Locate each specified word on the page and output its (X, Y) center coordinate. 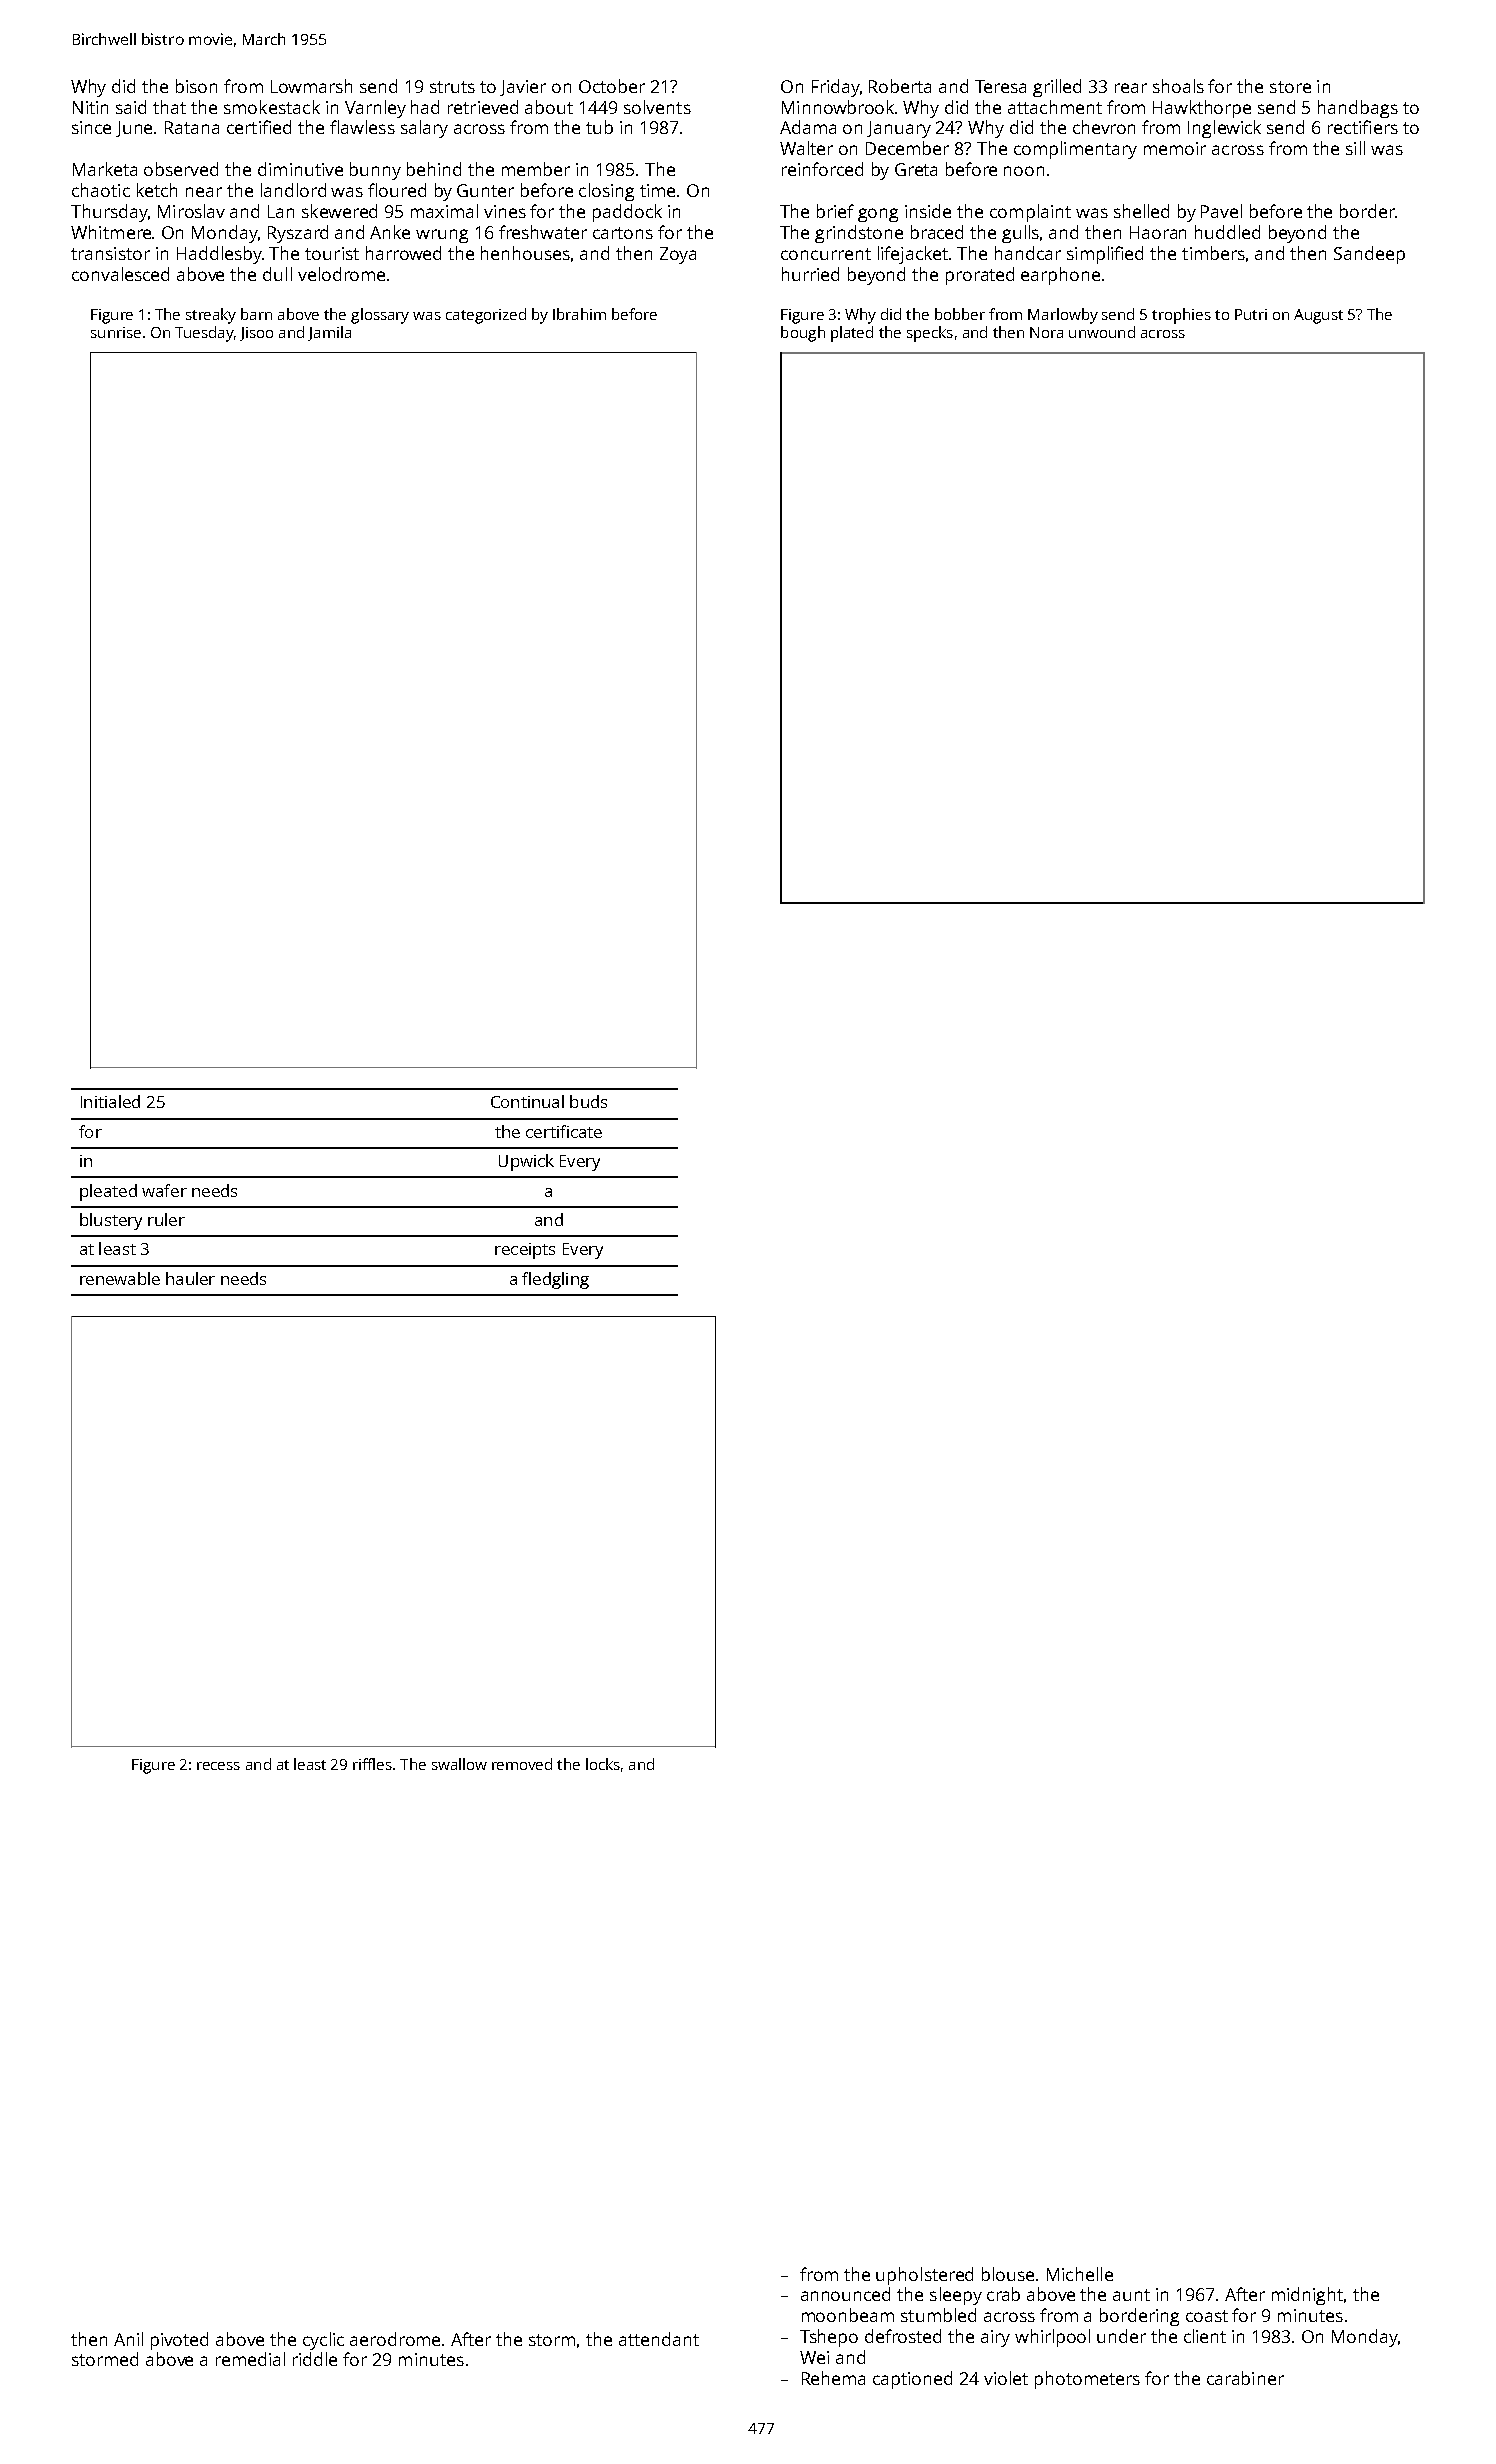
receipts (525, 1251)
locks (603, 1764)
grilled (1057, 88)
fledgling (555, 1280)
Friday (836, 88)
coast (1207, 2316)
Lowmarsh (311, 86)
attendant (659, 2339)
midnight (1307, 2296)
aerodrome (395, 2339)
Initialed (110, 1101)
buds (588, 1101)
